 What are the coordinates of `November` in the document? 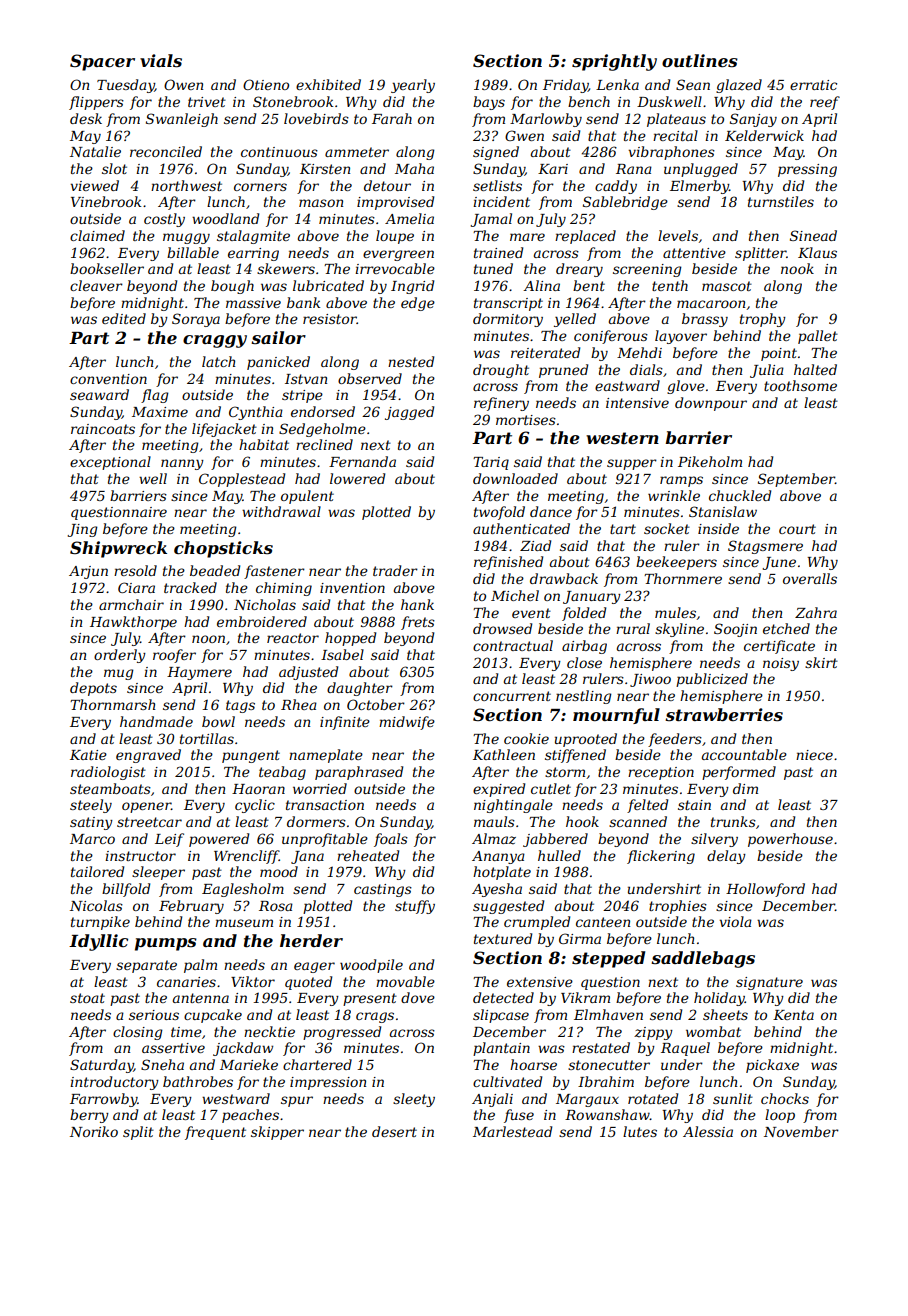 It's located at (801, 1131).
